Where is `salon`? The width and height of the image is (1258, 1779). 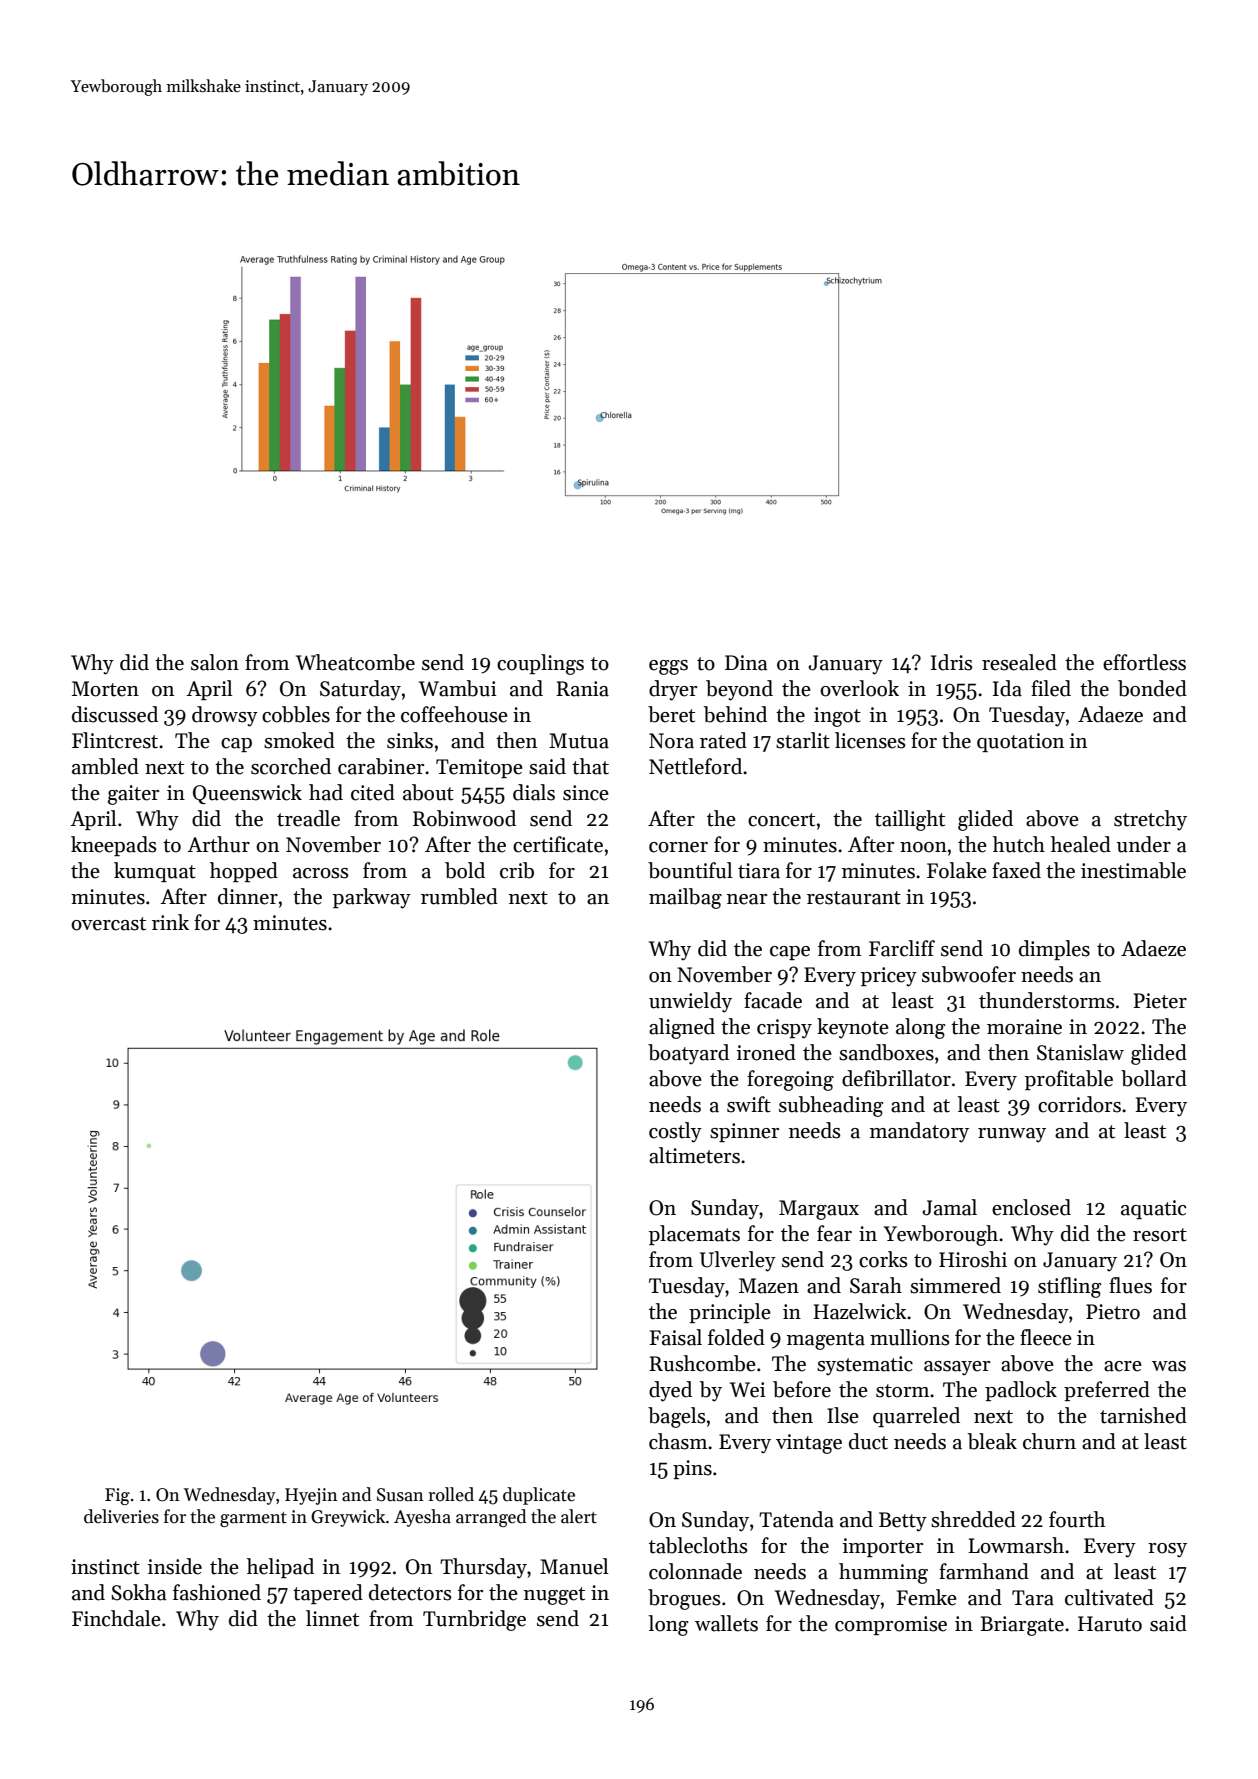 salon is located at coordinates (215, 662).
